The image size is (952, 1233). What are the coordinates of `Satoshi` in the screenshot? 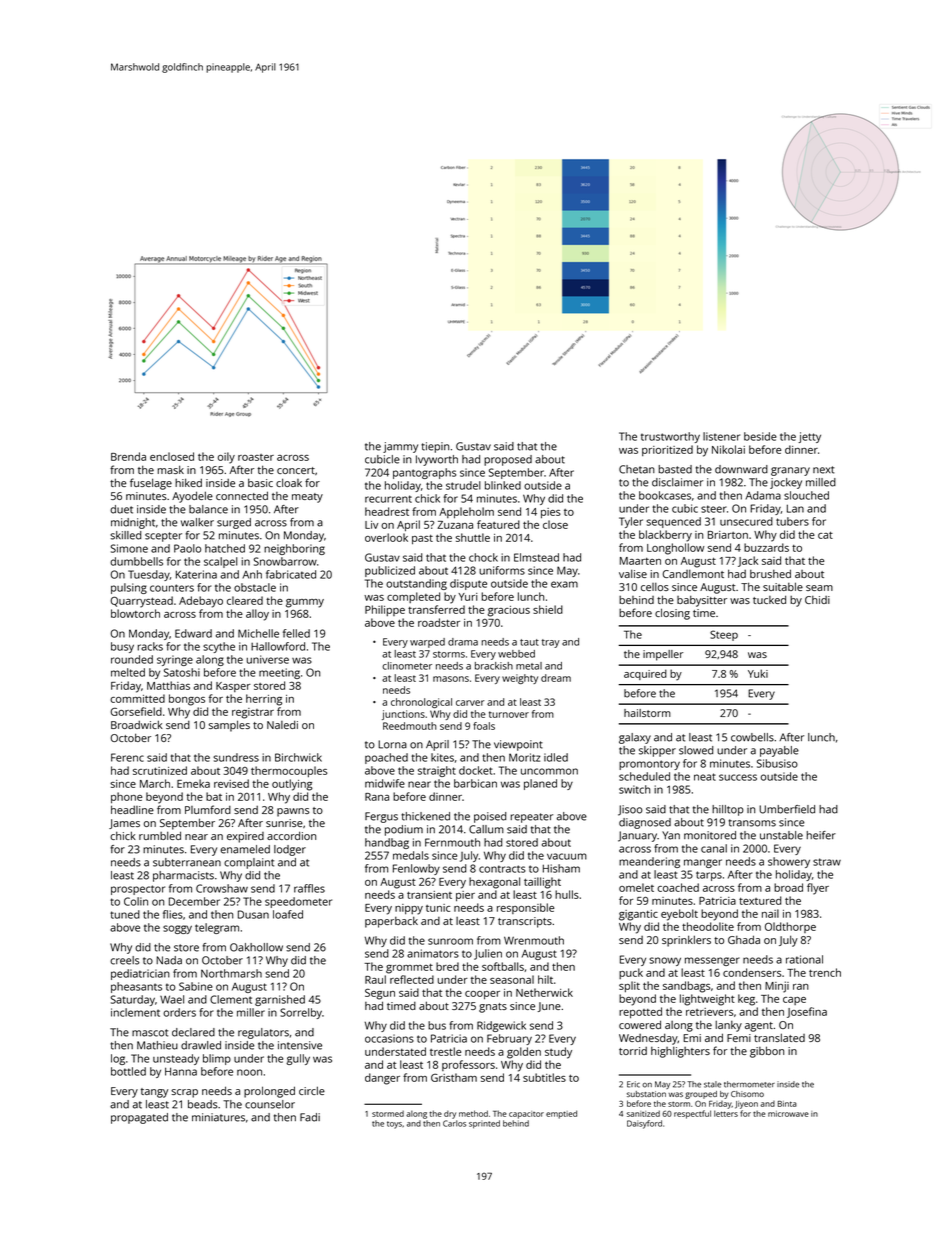 It's located at (182, 672).
